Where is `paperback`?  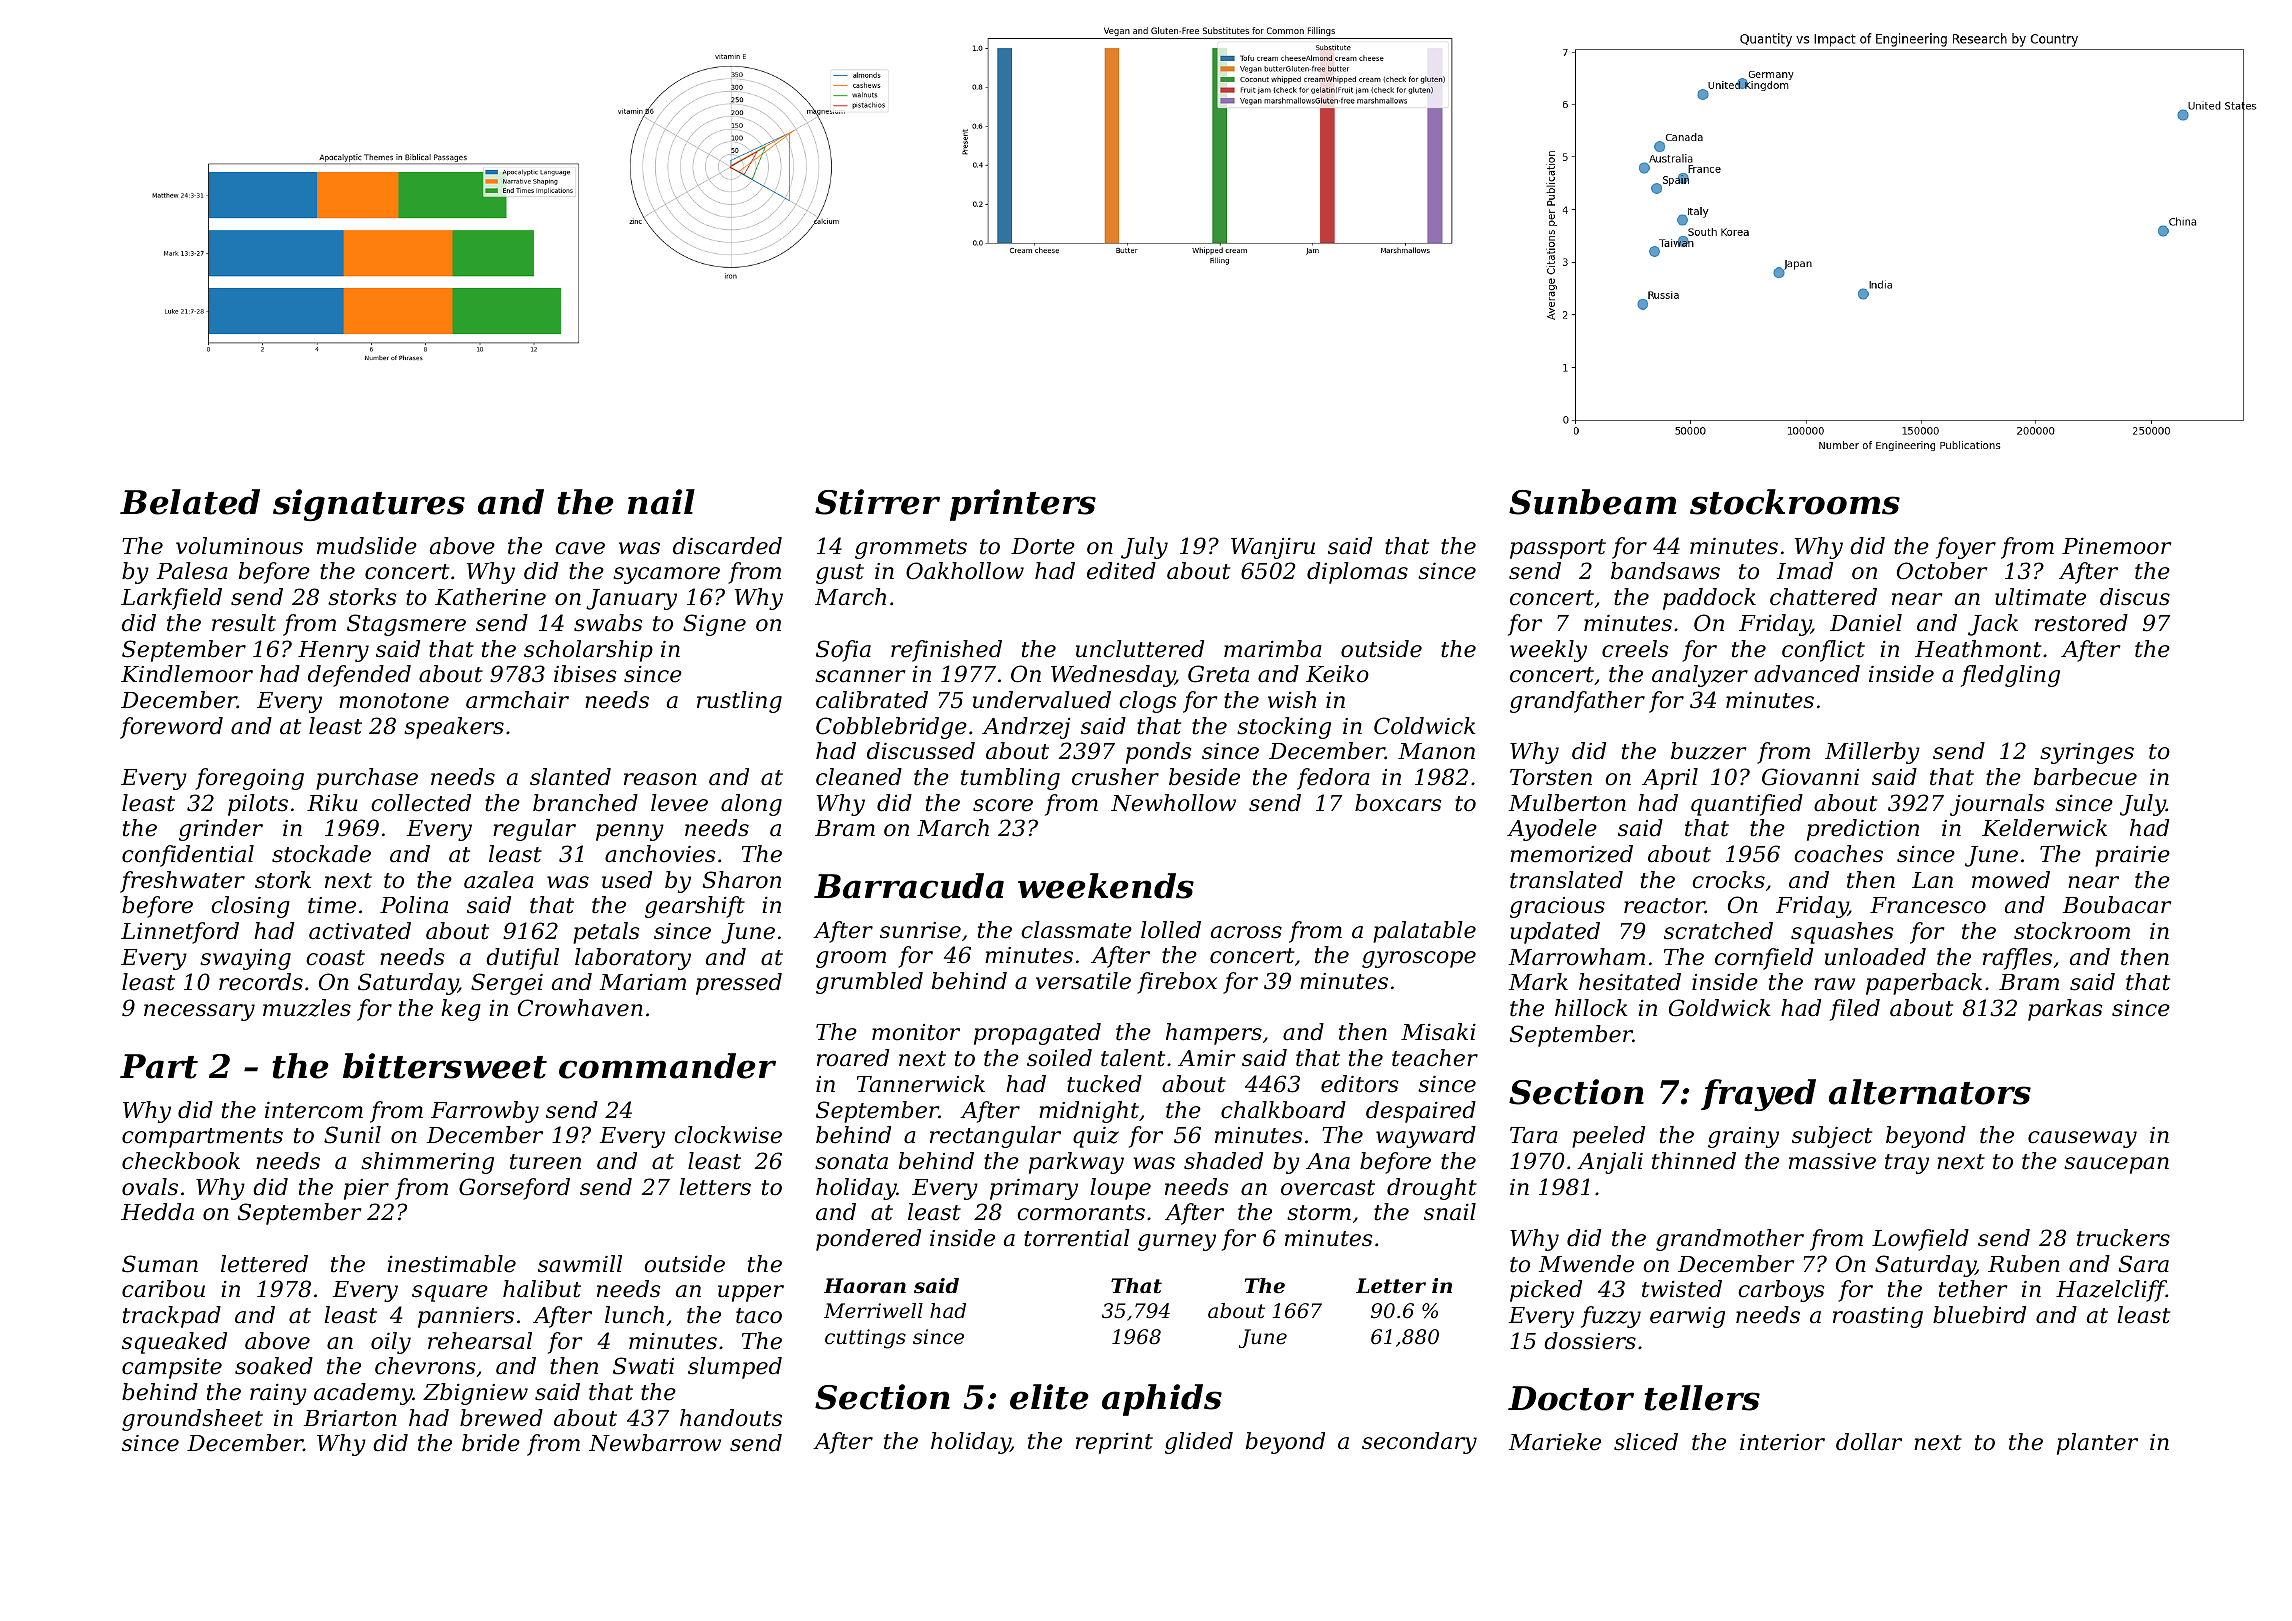
paperback is located at coordinates (1924, 984).
